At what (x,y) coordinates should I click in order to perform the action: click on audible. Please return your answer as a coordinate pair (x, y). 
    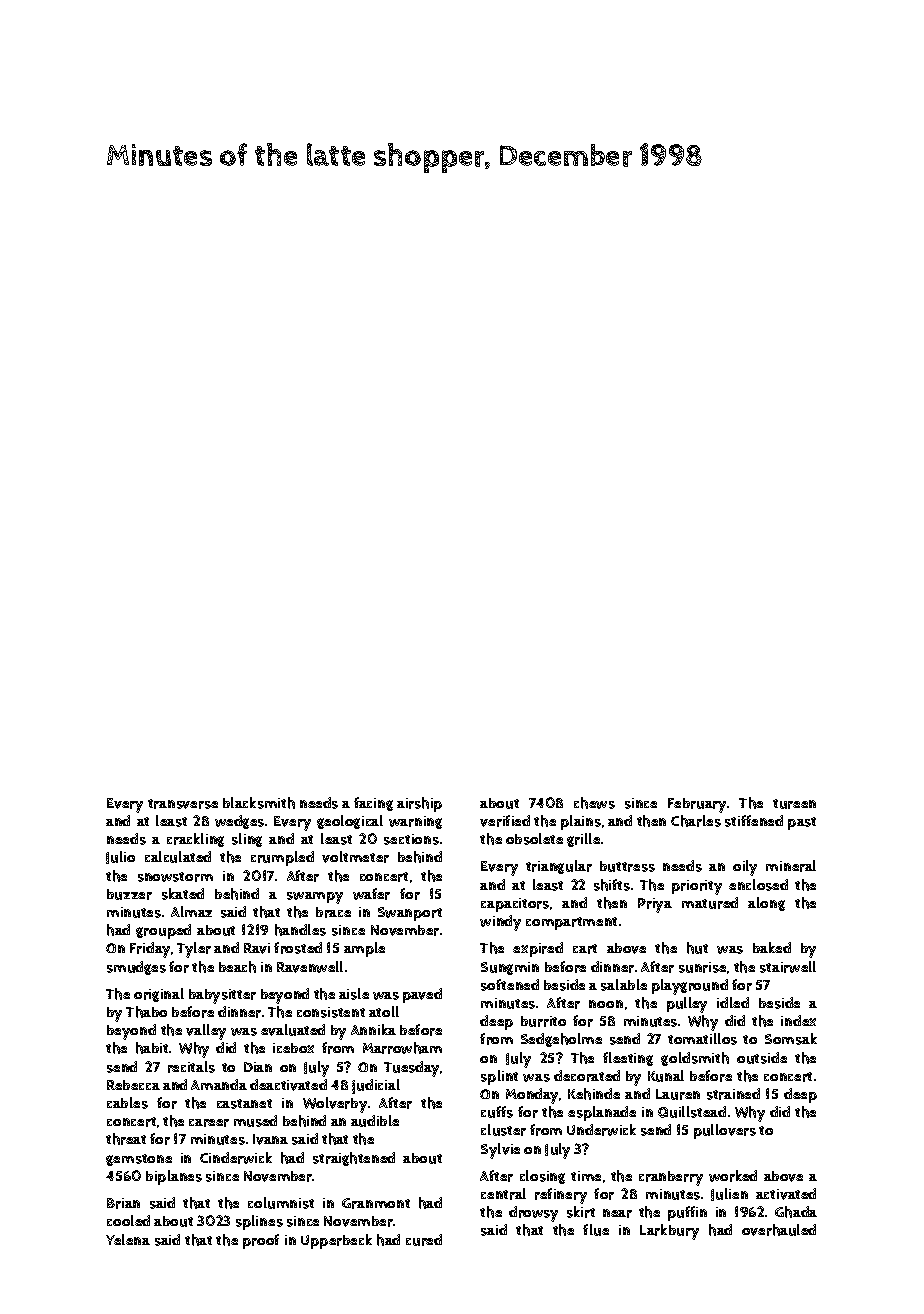
    Looking at the image, I should click on (375, 1121).
